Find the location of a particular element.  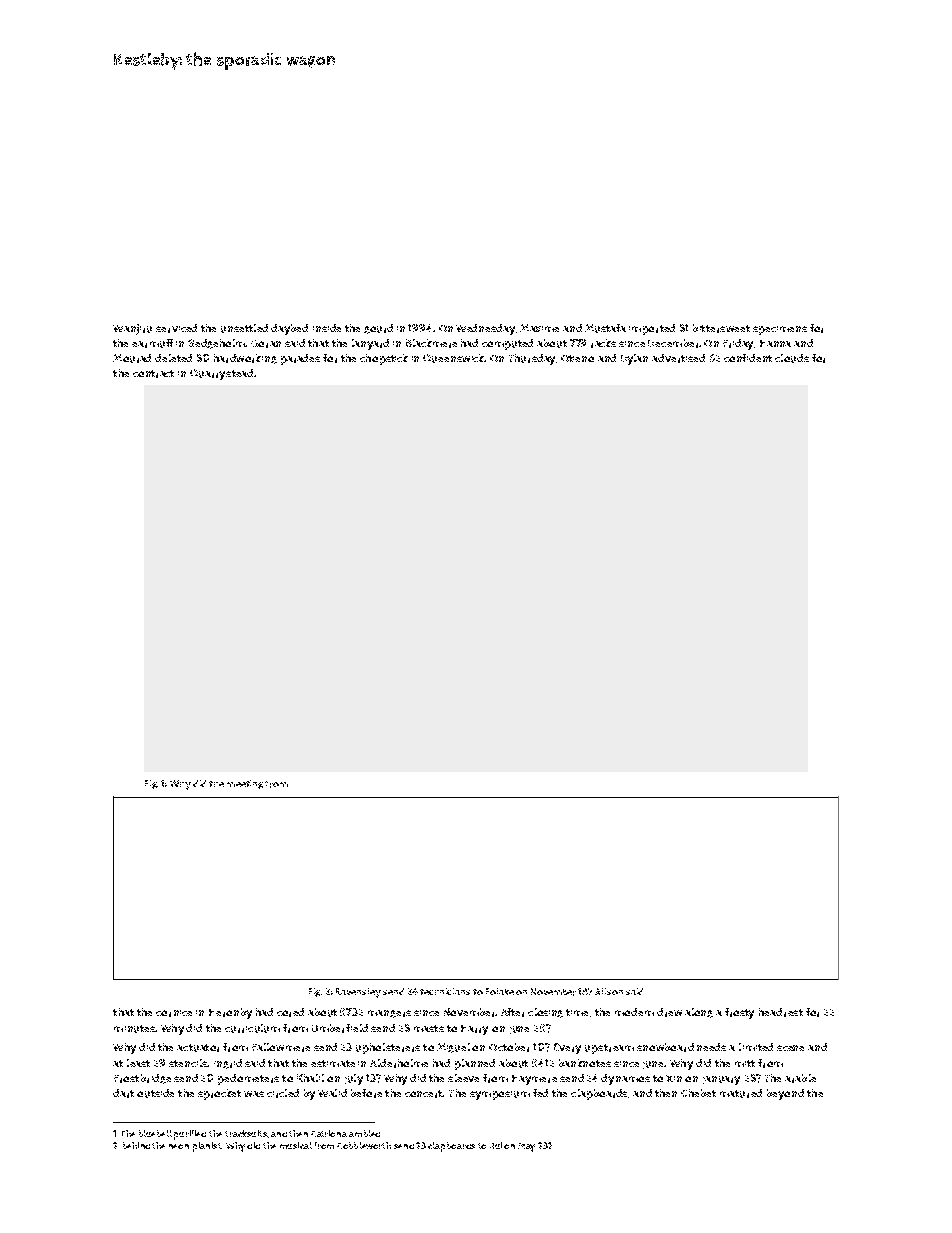

technicians is located at coordinates (445, 991).
